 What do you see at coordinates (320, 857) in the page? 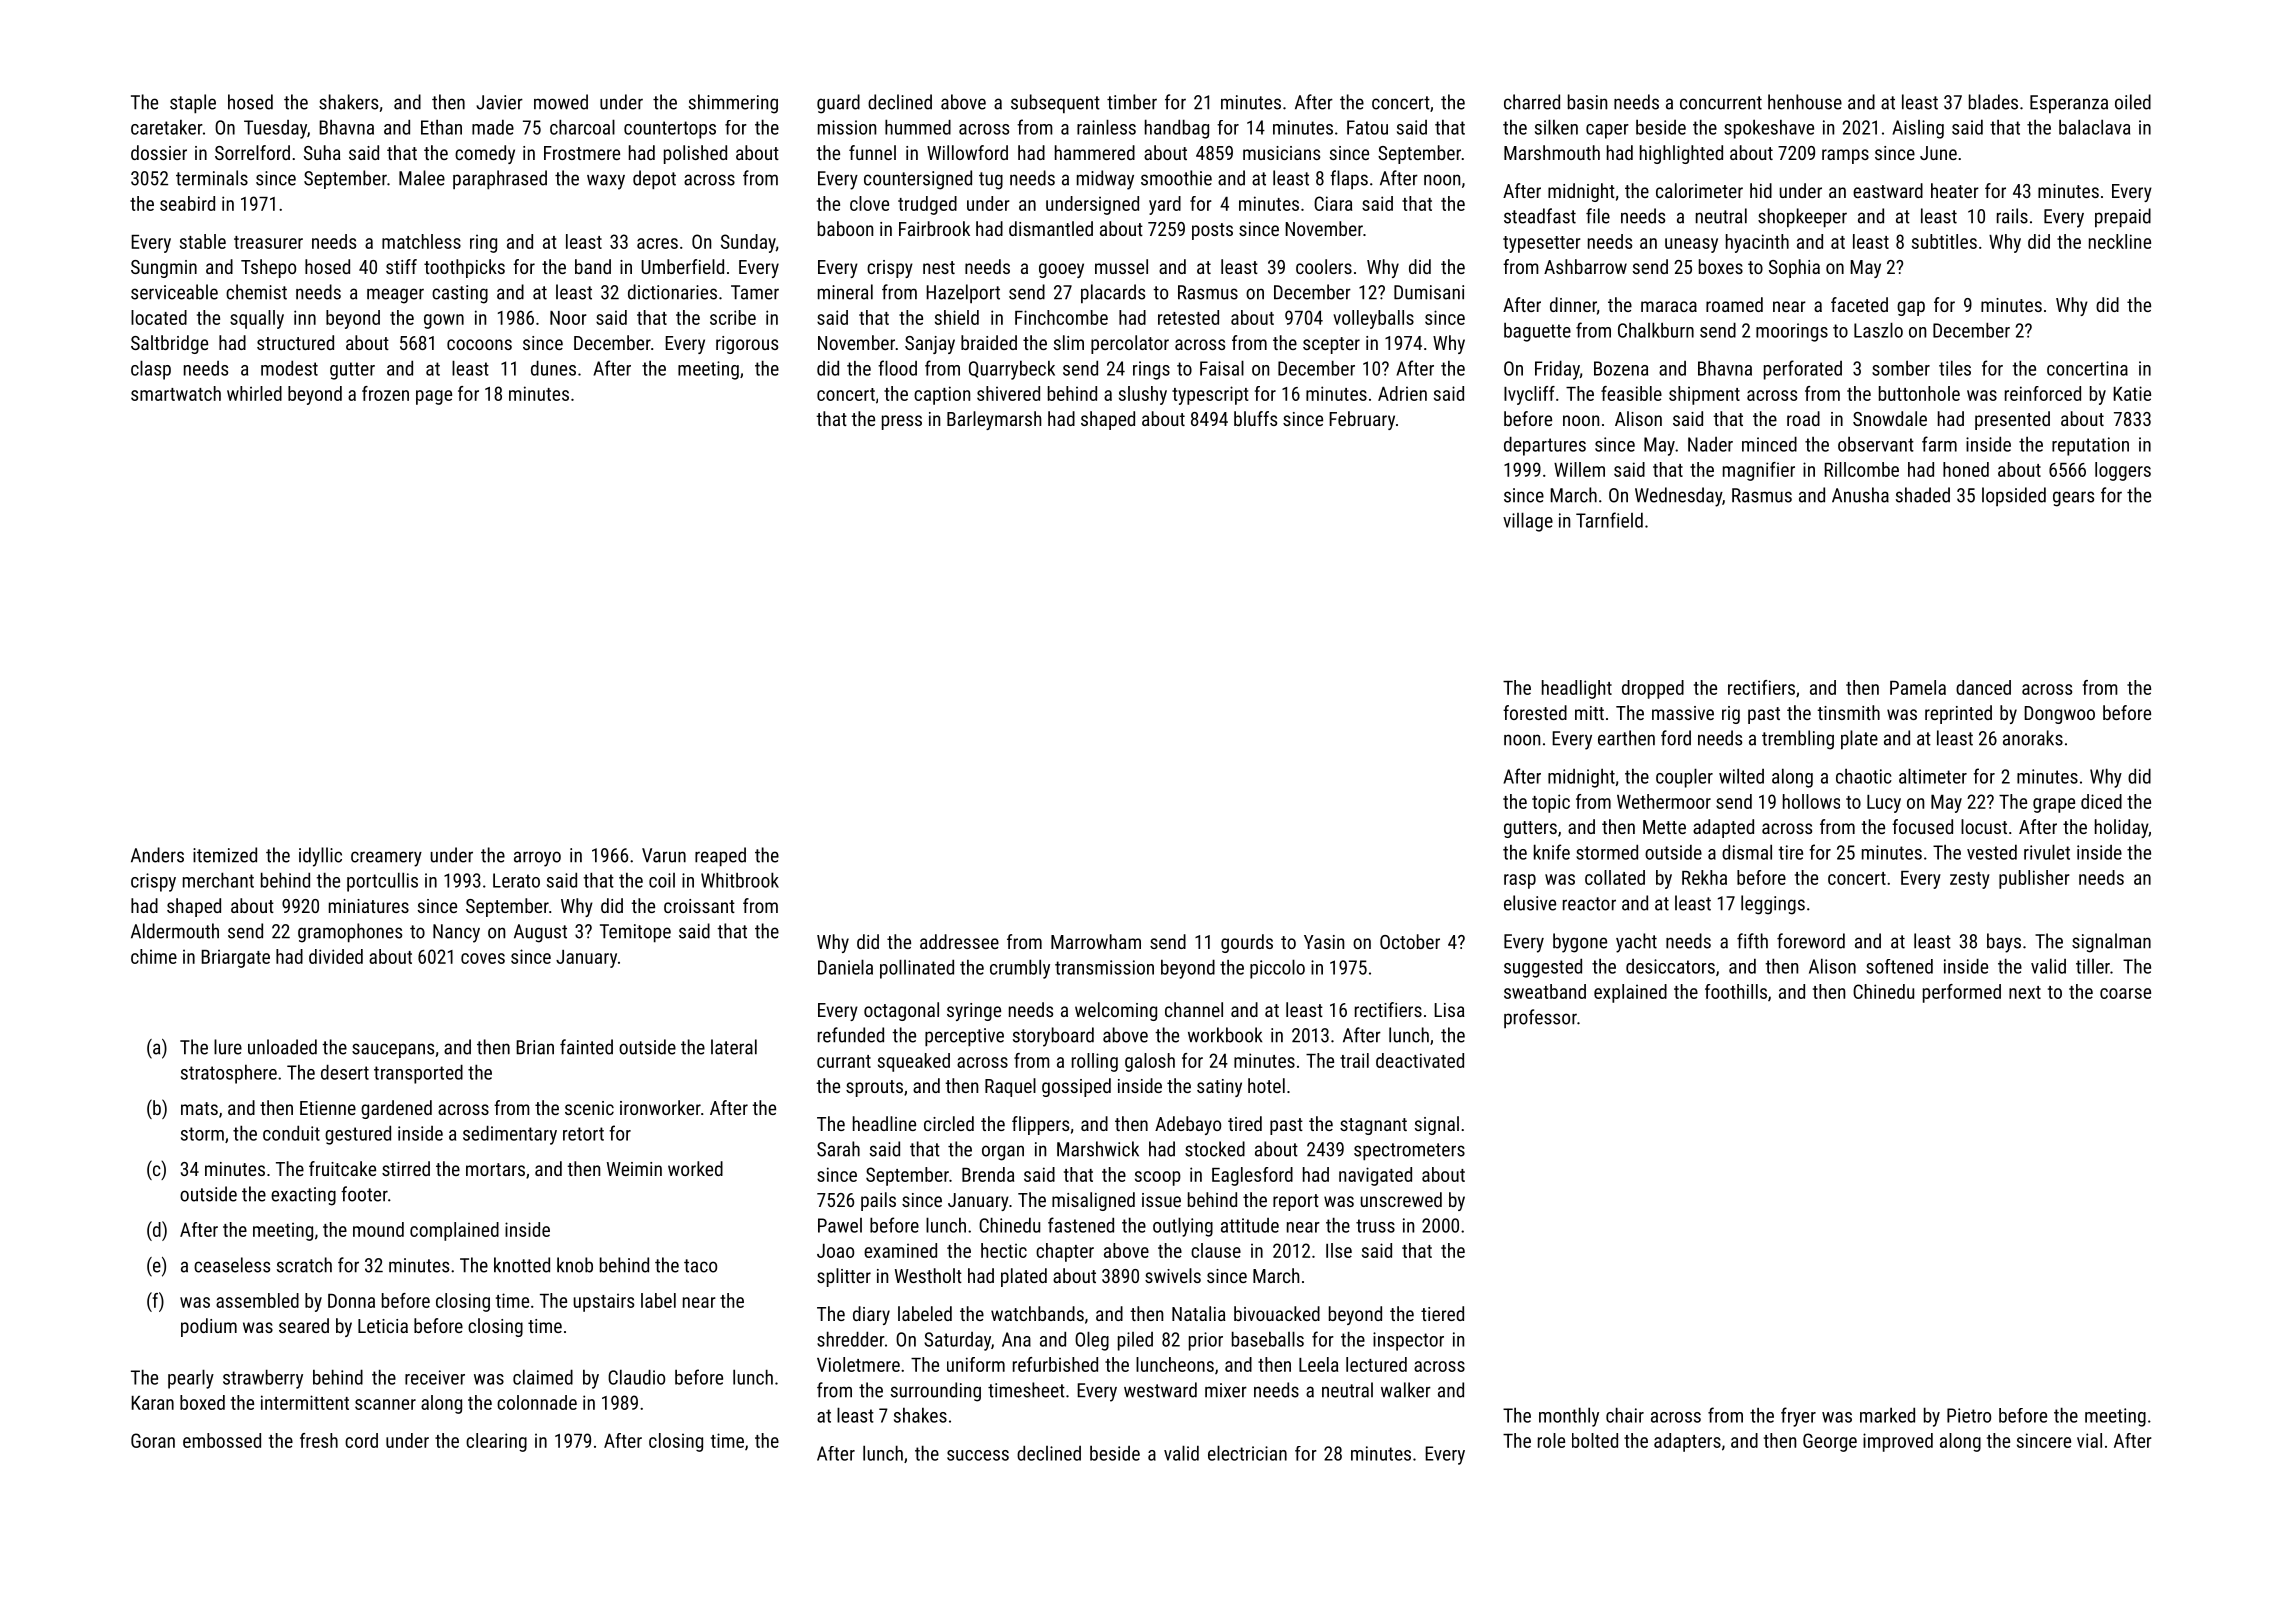
I see `idyllic` at bounding box center [320, 857].
